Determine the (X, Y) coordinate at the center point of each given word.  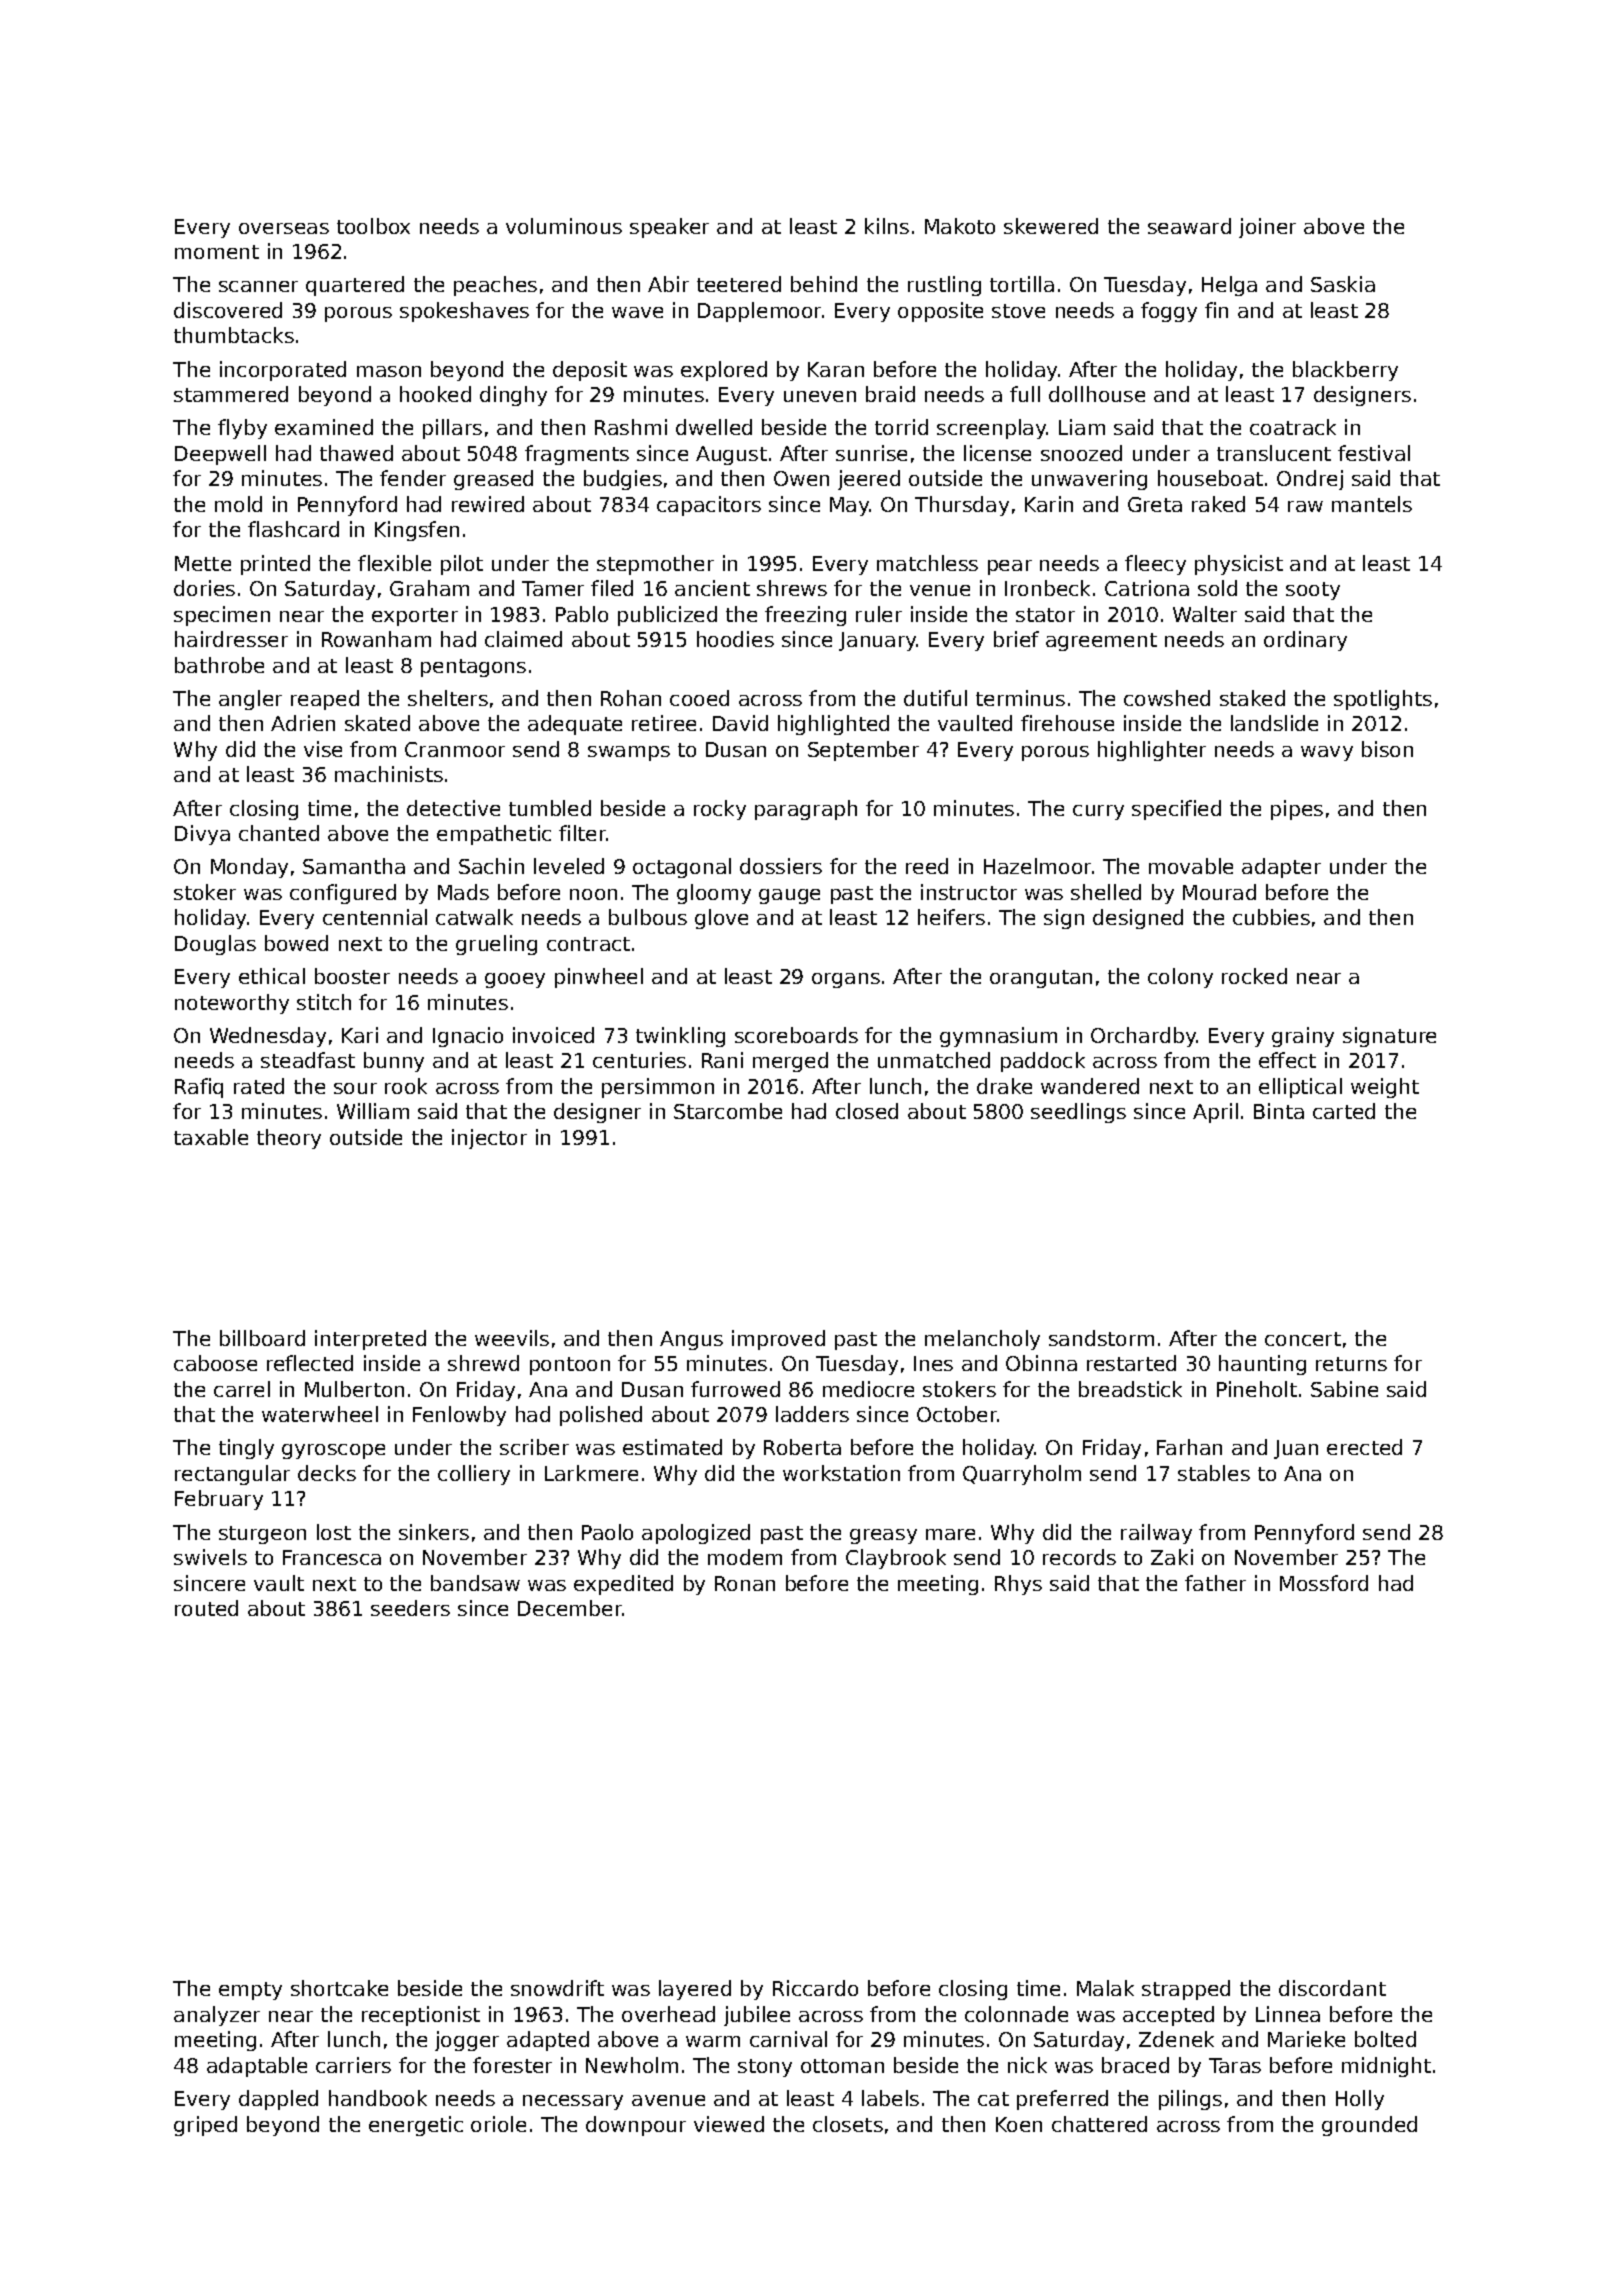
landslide (1274, 723)
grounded (1369, 2126)
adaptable (257, 2067)
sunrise (871, 453)
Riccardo (815, 1988)
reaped (325, 700)
